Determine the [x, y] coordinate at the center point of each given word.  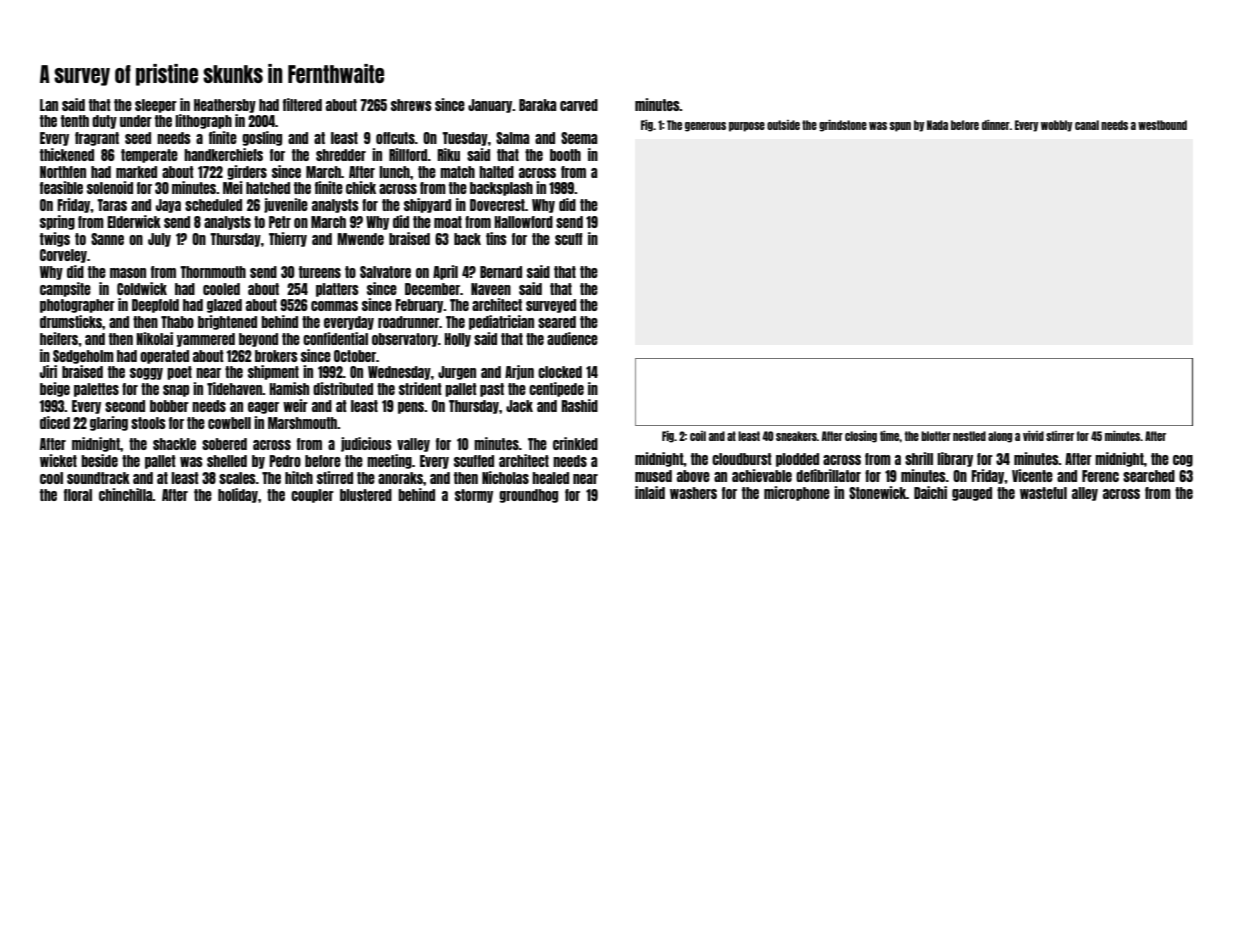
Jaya [168, 206]
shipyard [427, 205]
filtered [302, 104]
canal [1087, 125]
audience [572, 338]
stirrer [1060, 436]
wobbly [1057, 126]
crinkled [575, 443]
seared [557, 322]
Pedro [285, 461]
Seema [579, 138]
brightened [227, 322]
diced [55, 422]
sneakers [796, 436]
